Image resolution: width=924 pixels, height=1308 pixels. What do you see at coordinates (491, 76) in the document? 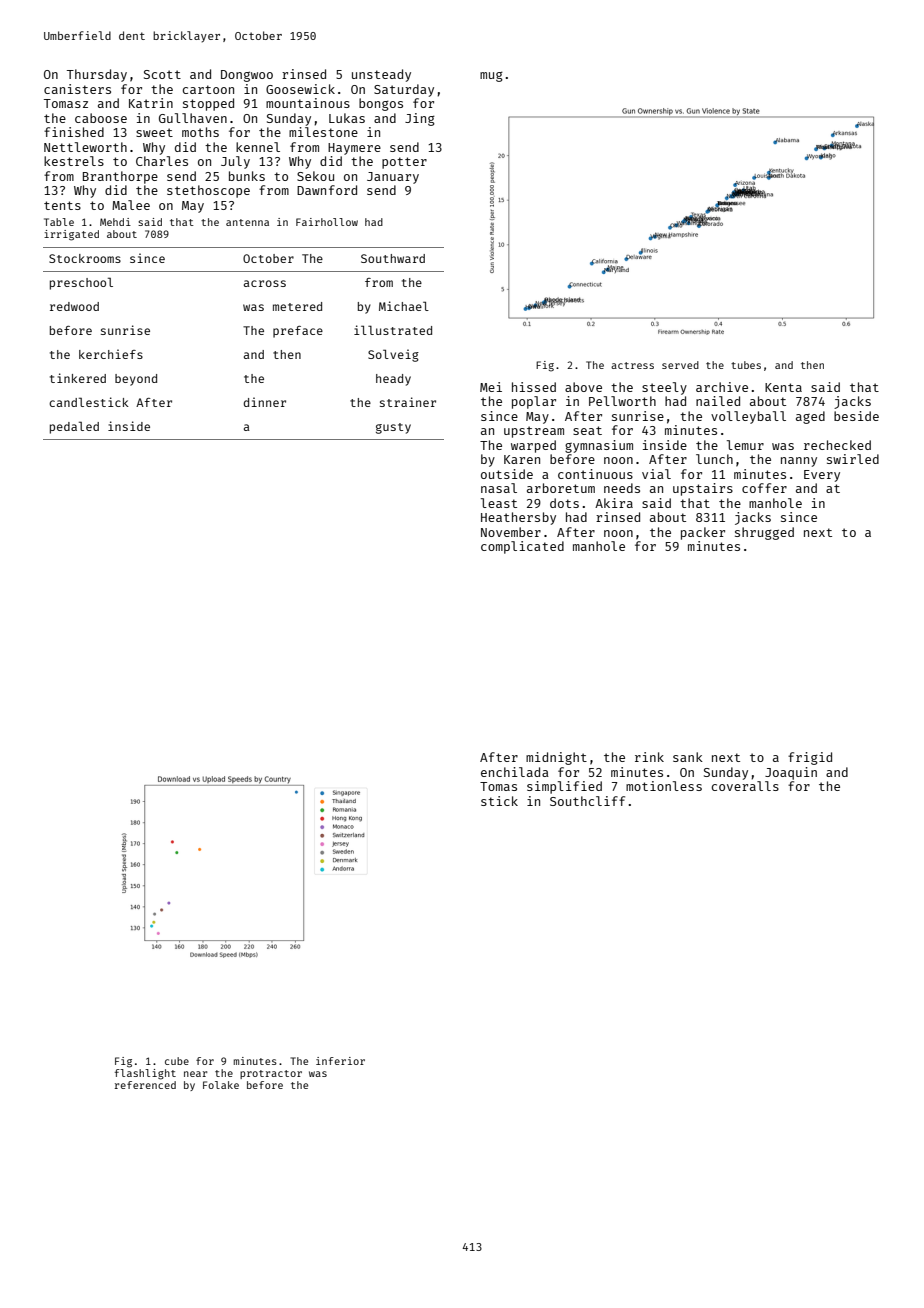
I see `mug` at bounding box center [491, 76].
